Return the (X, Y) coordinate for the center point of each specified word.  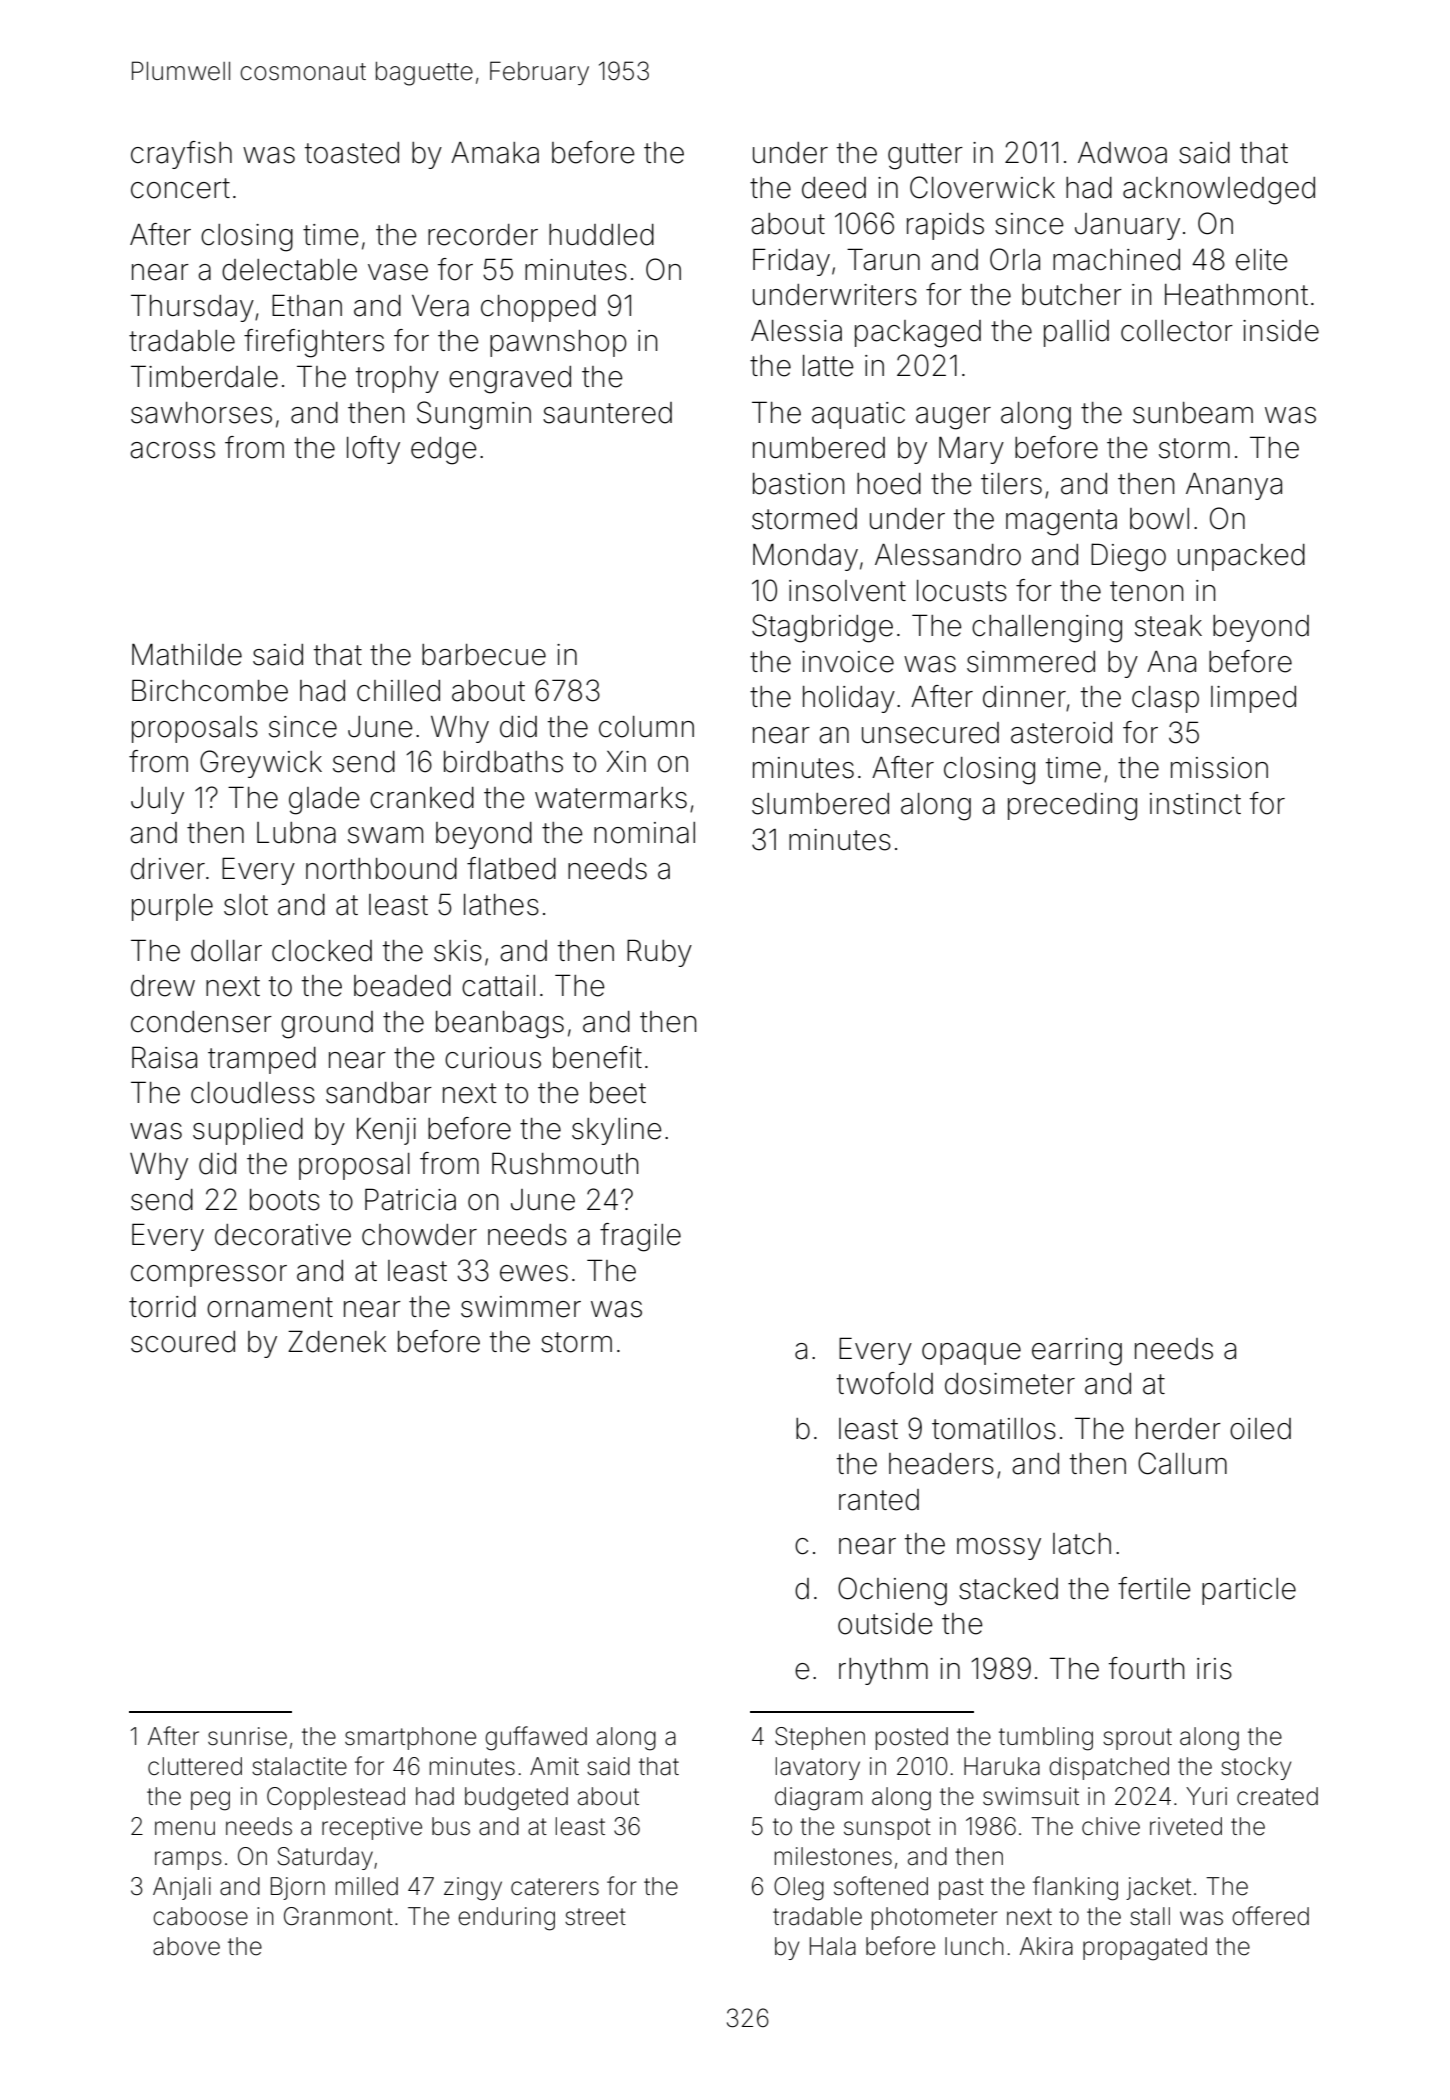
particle (1249, 1591)
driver (168, 869)
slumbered (820, 804)
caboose (200, 1916)
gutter (925, 156)
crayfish (181, 155)
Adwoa (1122, 153)
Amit (554, 1766)
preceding (1072, 807)
